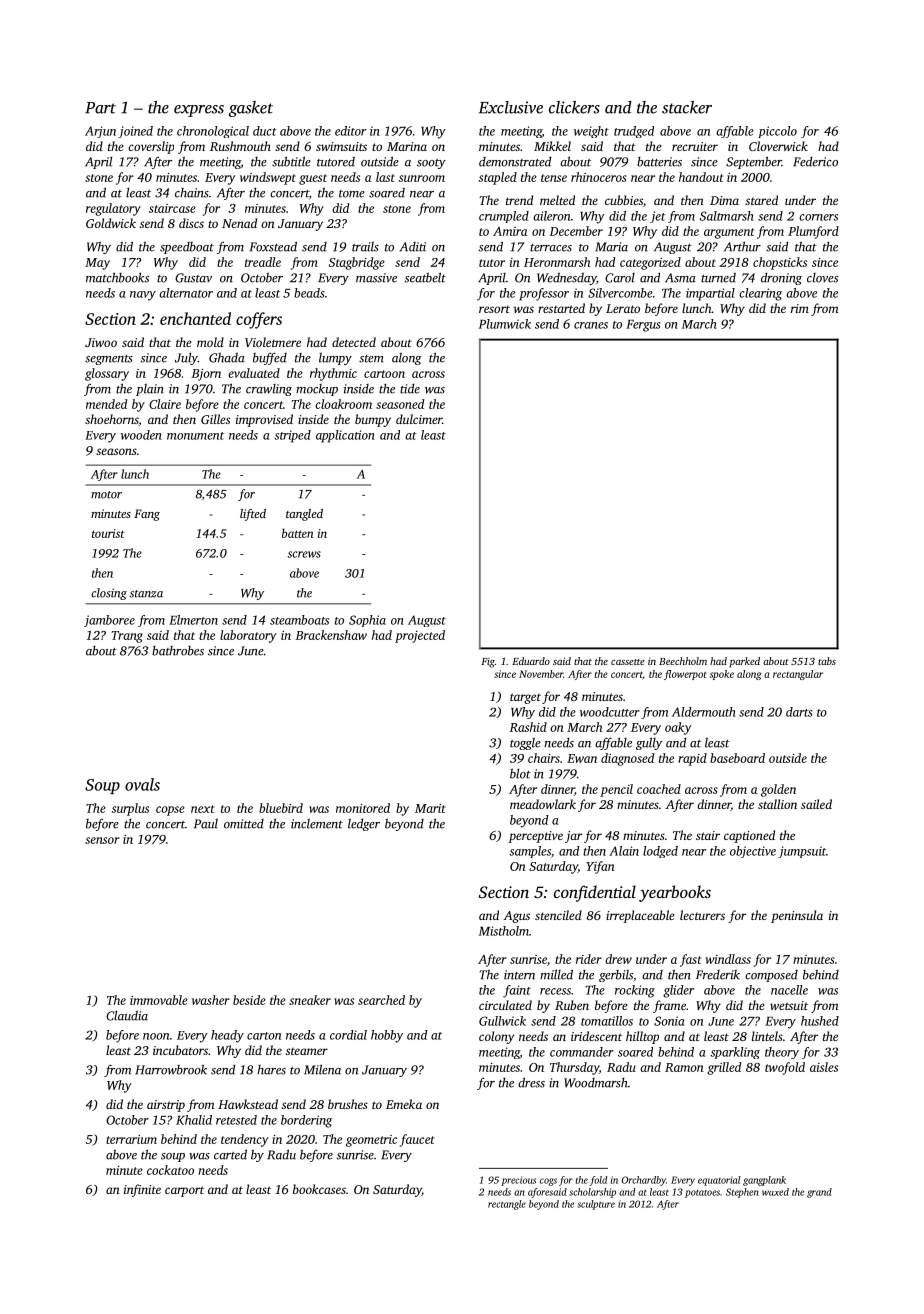  I want to click on lecturers, so click(702, 915).
